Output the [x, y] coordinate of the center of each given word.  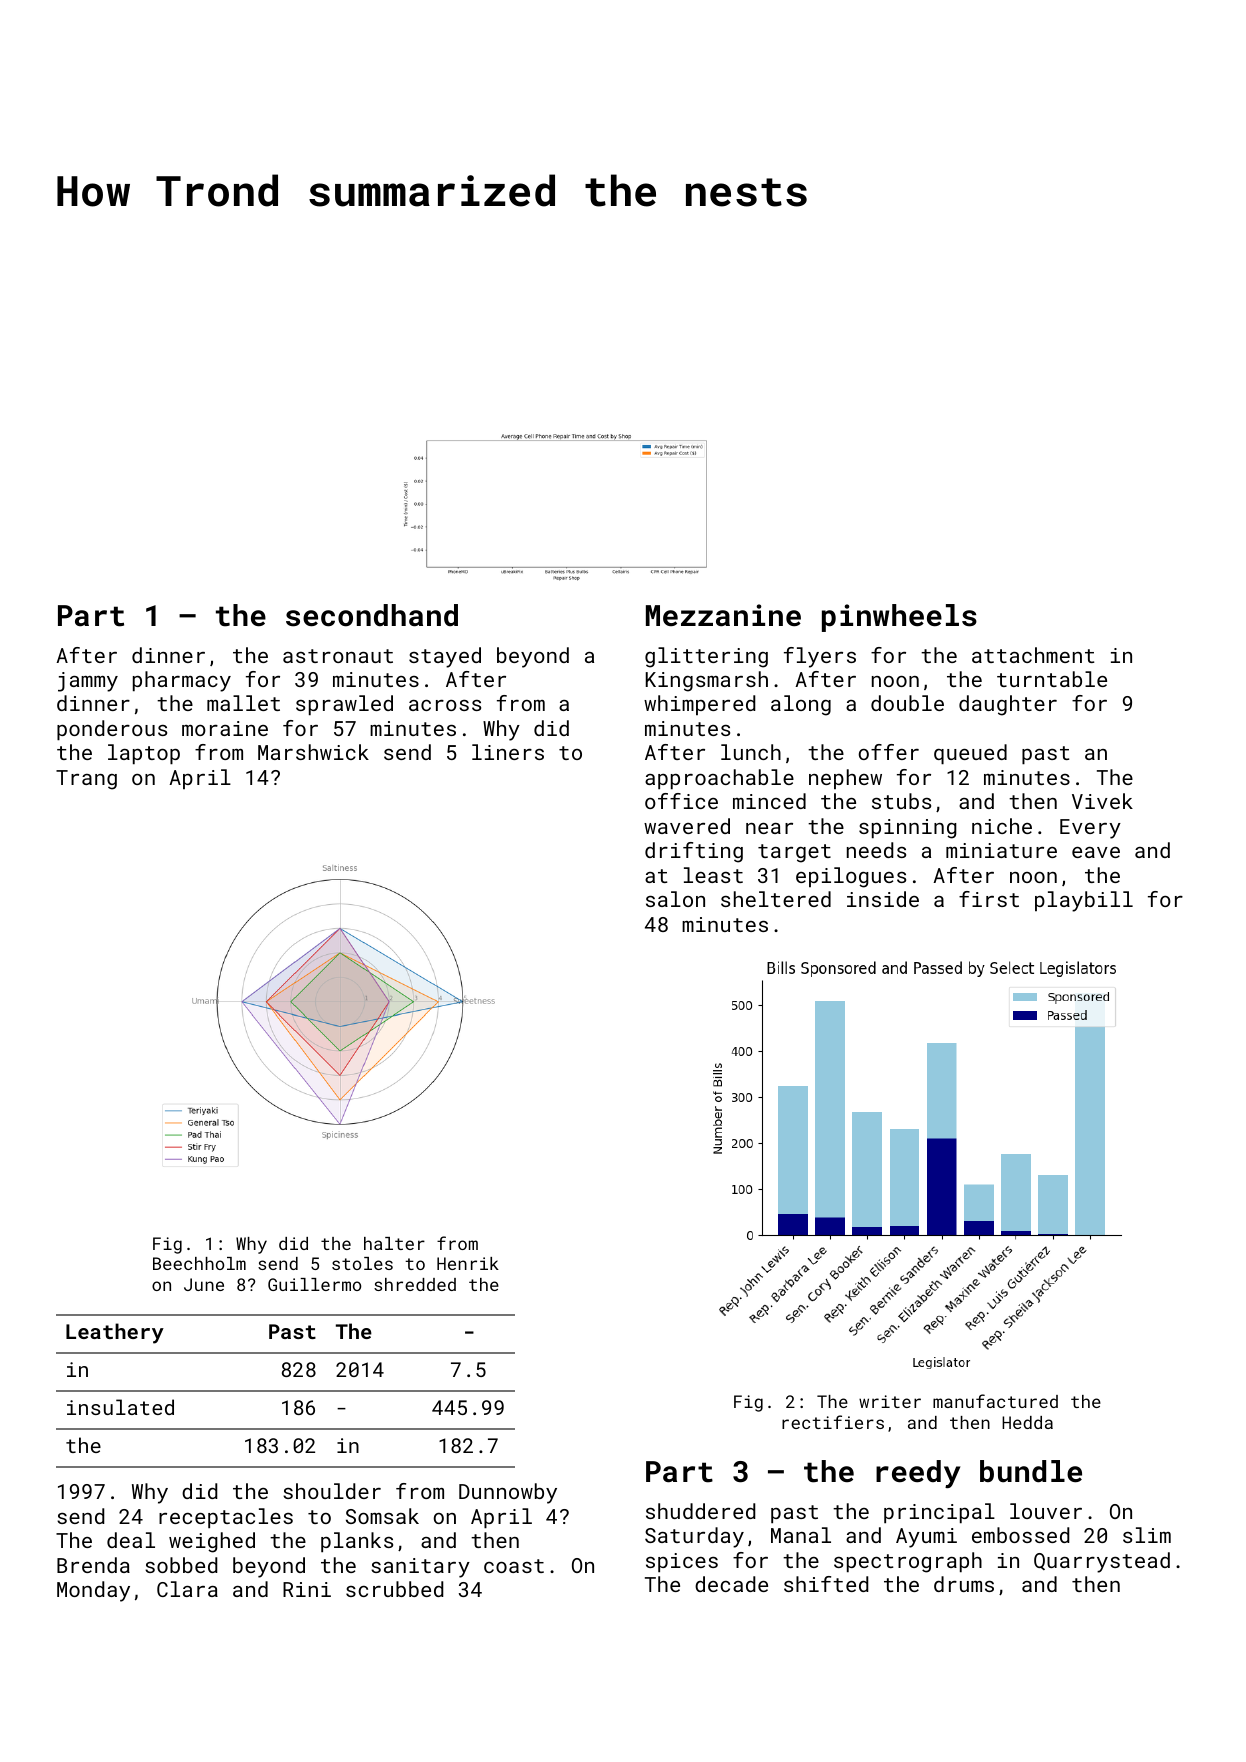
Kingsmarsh [707, 681]
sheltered [776, 899]
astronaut [338, 656]
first [989, 899]
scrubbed [394, 1589]
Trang [86, 780]
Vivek [1102, 801]
